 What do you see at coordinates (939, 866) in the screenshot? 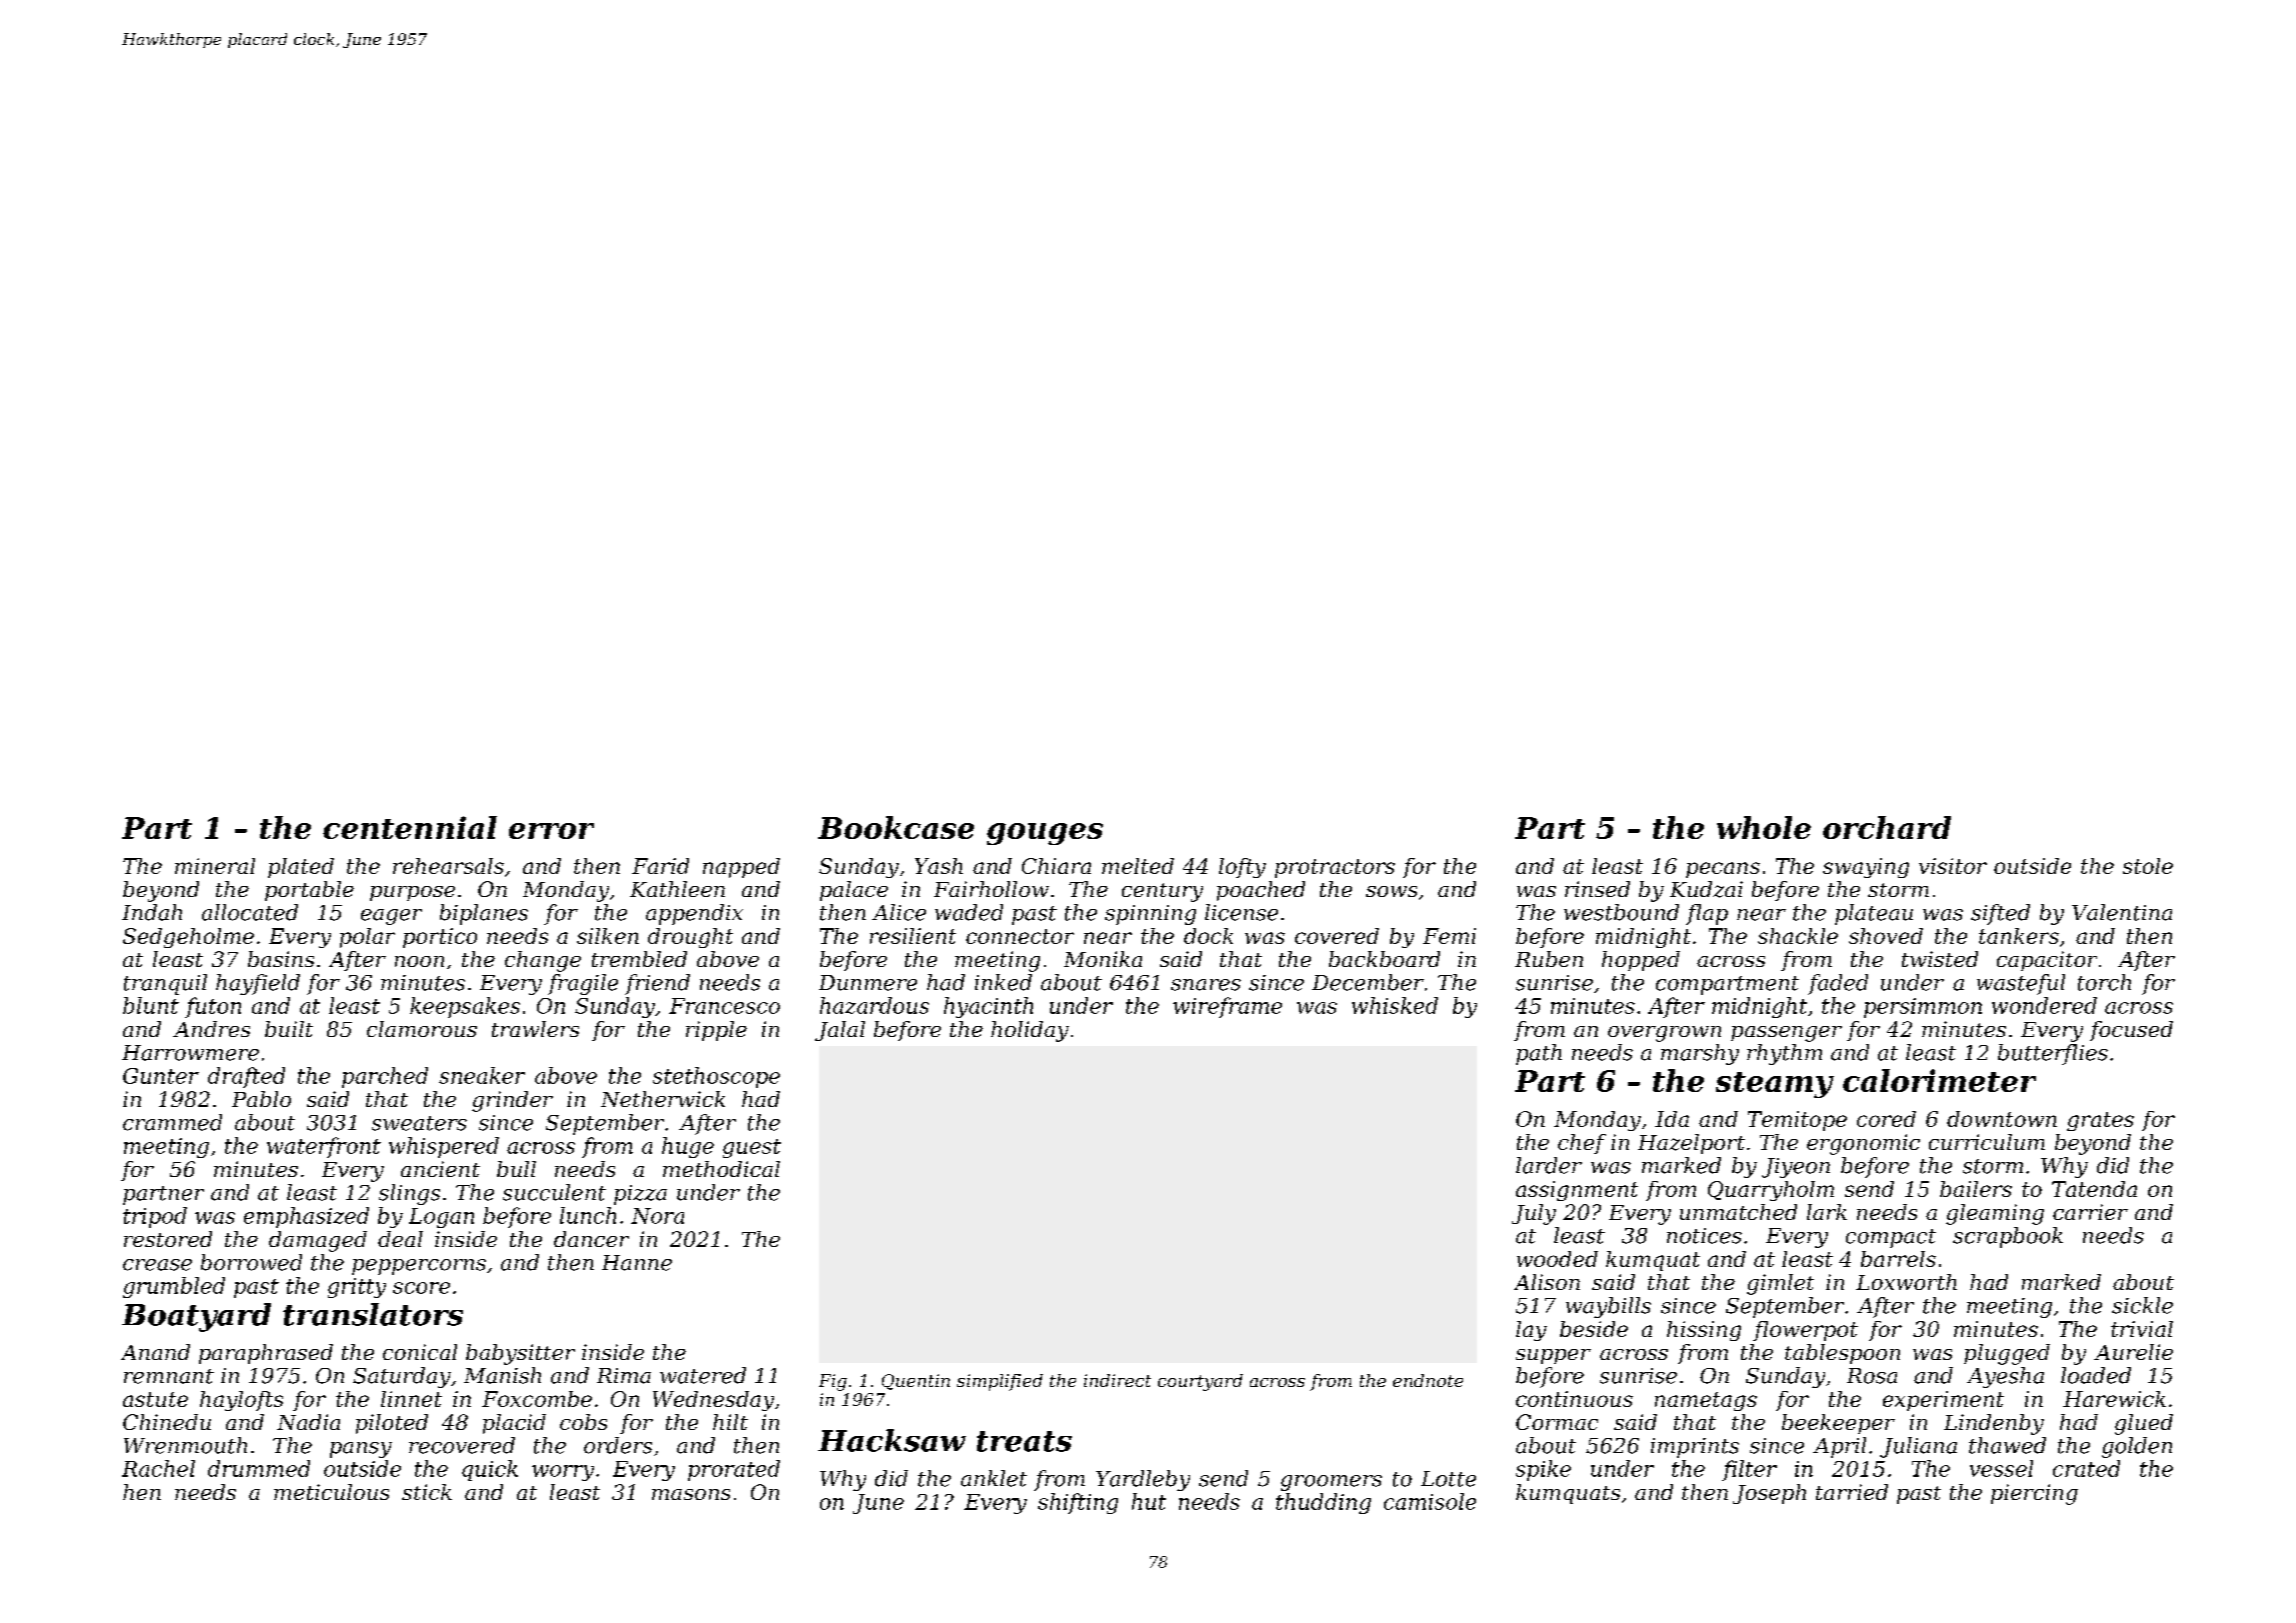
I see `Yash` at bounding box center [939, 866].
